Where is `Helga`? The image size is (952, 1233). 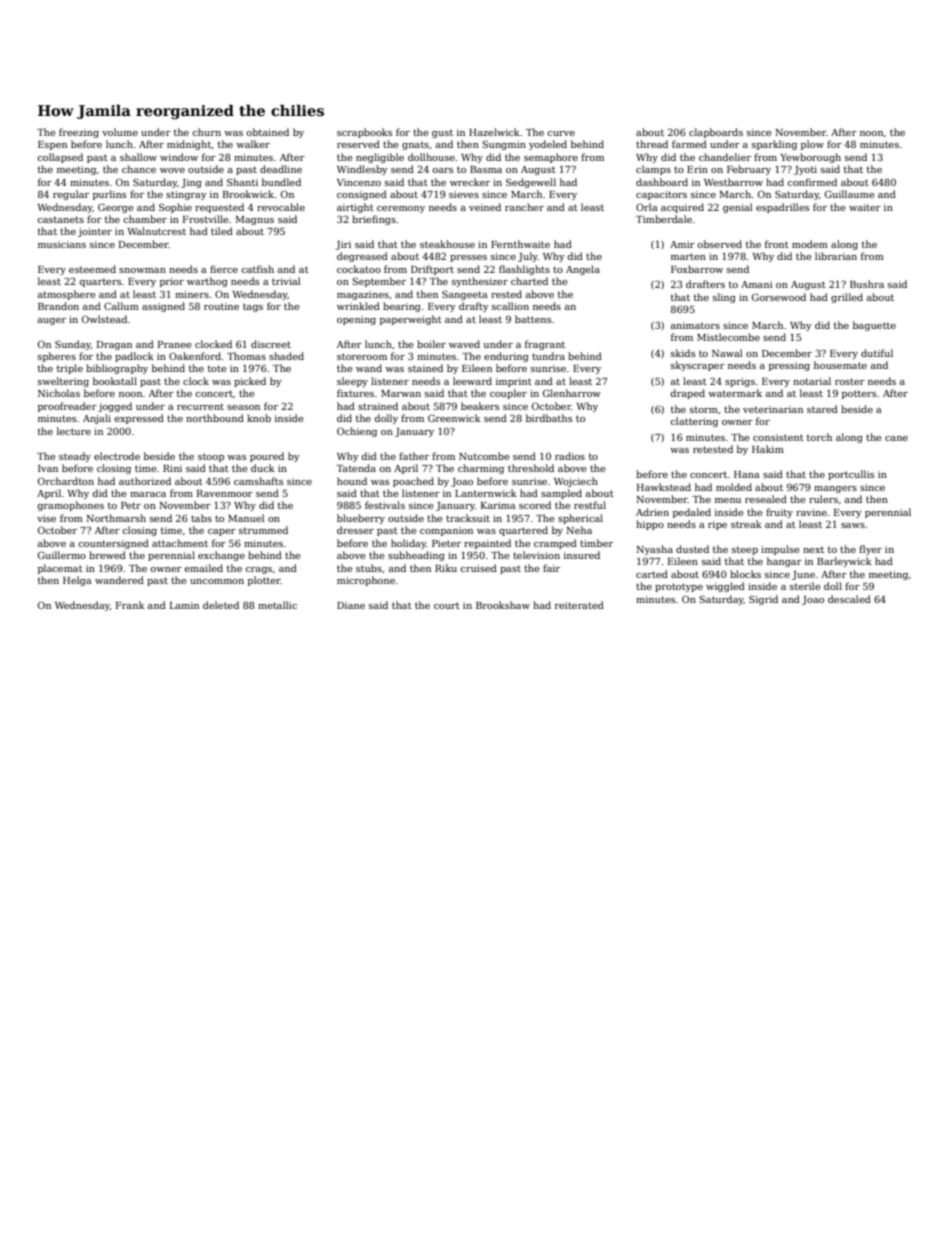
Helga is located at coordinates (77, 581).
